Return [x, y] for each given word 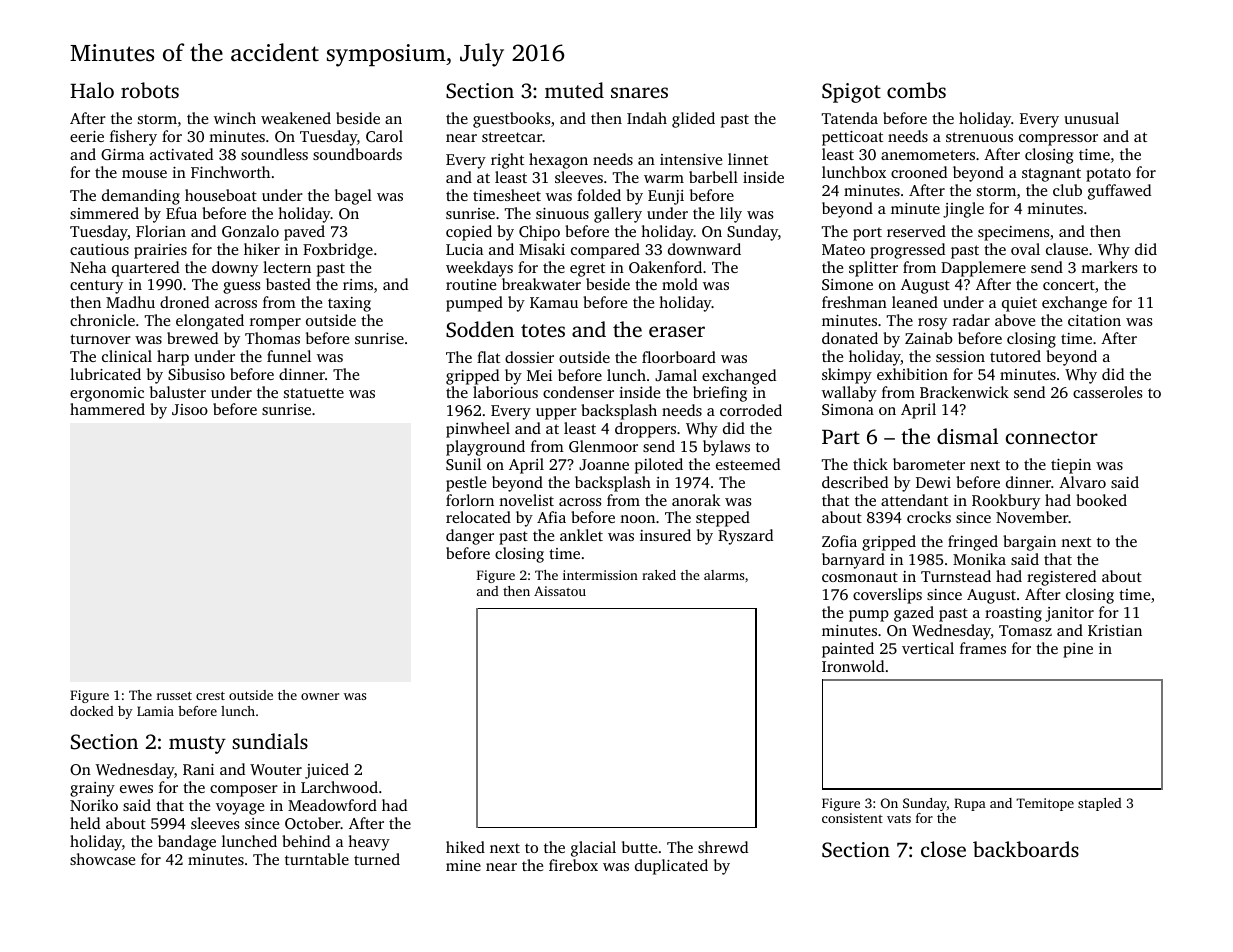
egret [587, 270]
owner [320, 696]
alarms [724, 575]
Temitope [1045, 804]
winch [235, 118]
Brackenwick [964, 392]
